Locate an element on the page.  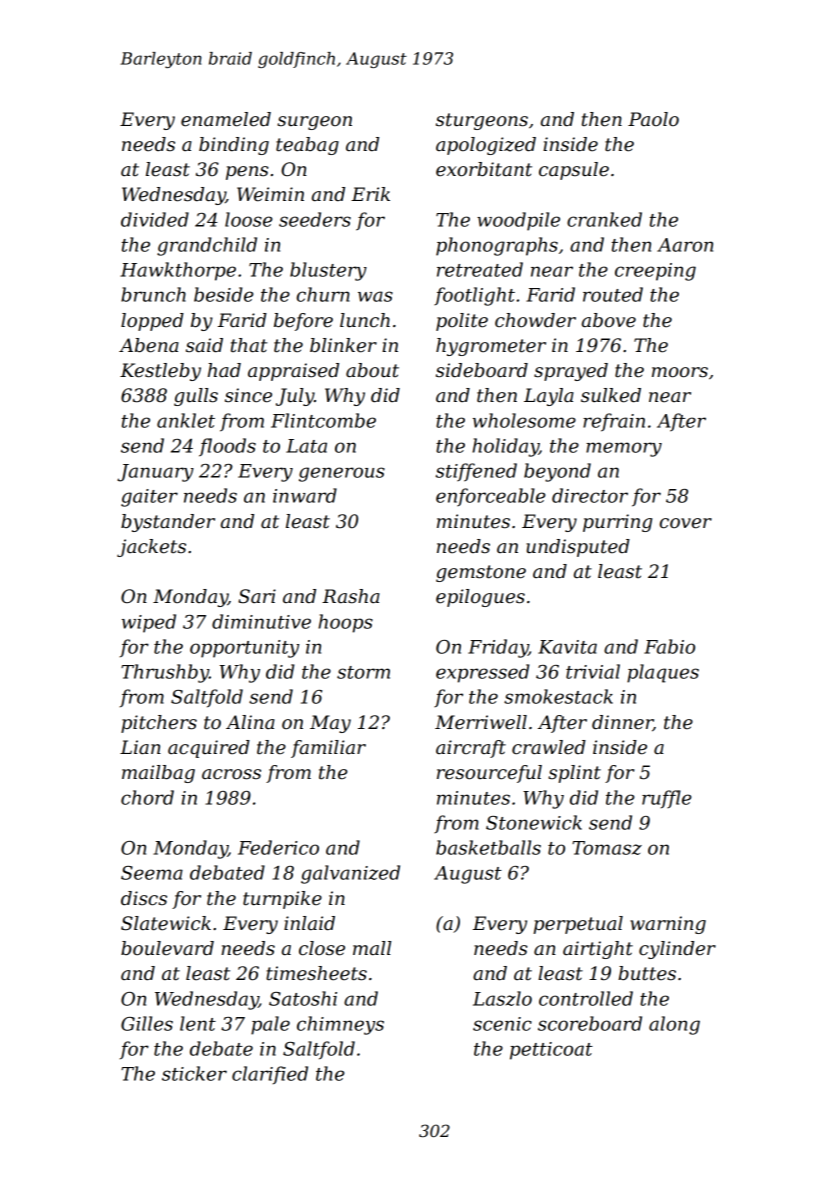
chimneys is located at coordinates (340, 1025).
